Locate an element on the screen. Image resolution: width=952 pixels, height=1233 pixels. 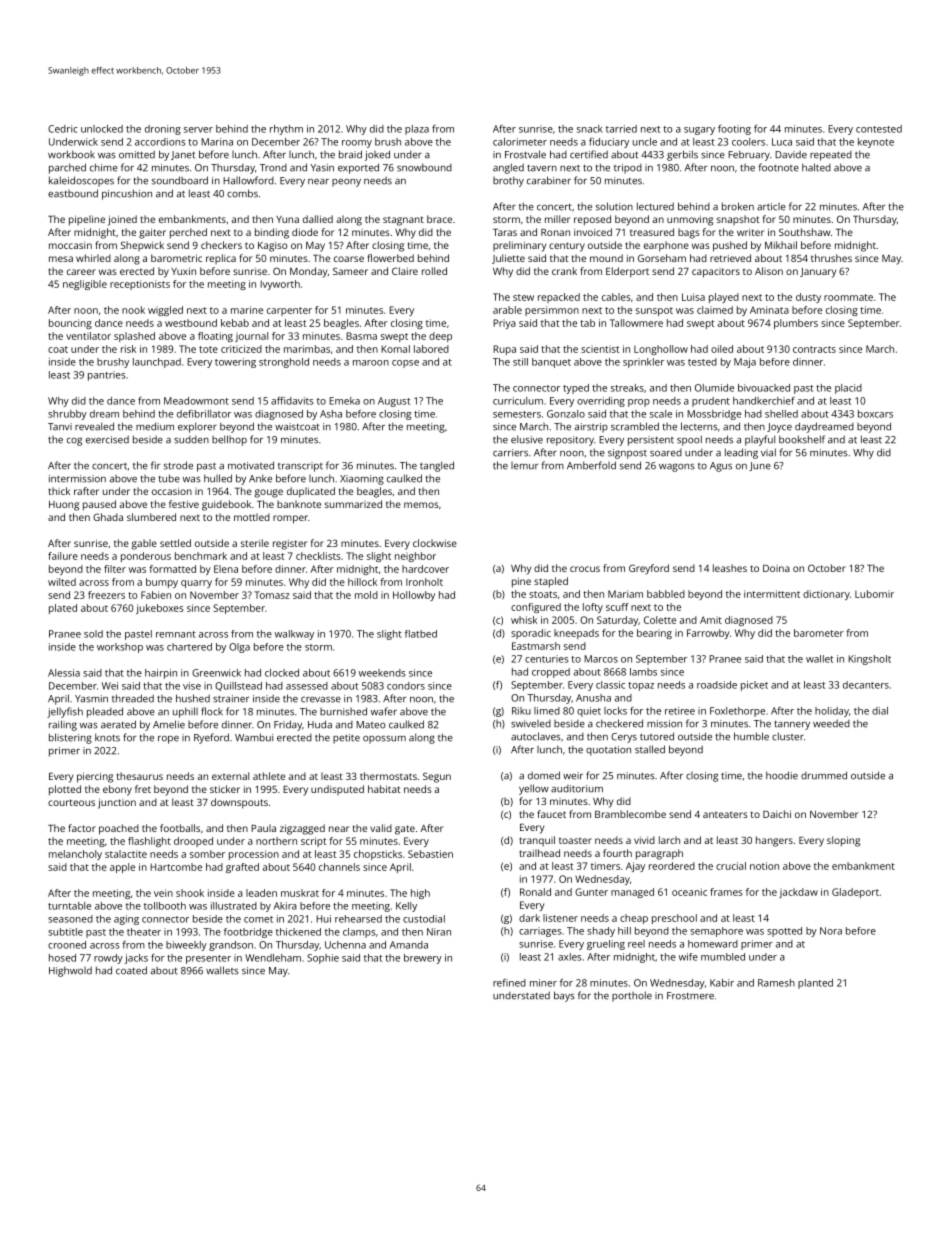
June is located at coordinates (760, 466).
